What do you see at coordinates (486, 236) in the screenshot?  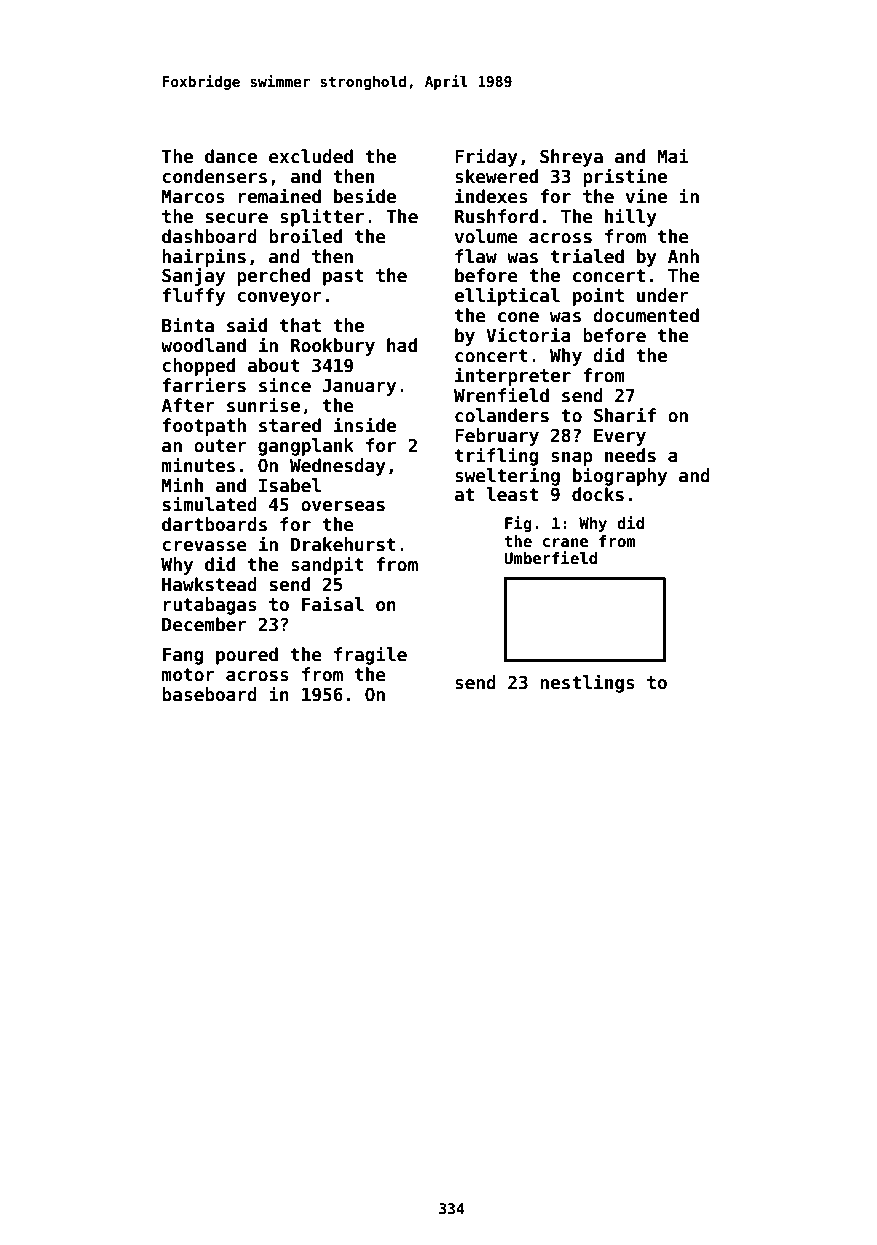 I see `volume` at bounding box center [486, 236].
